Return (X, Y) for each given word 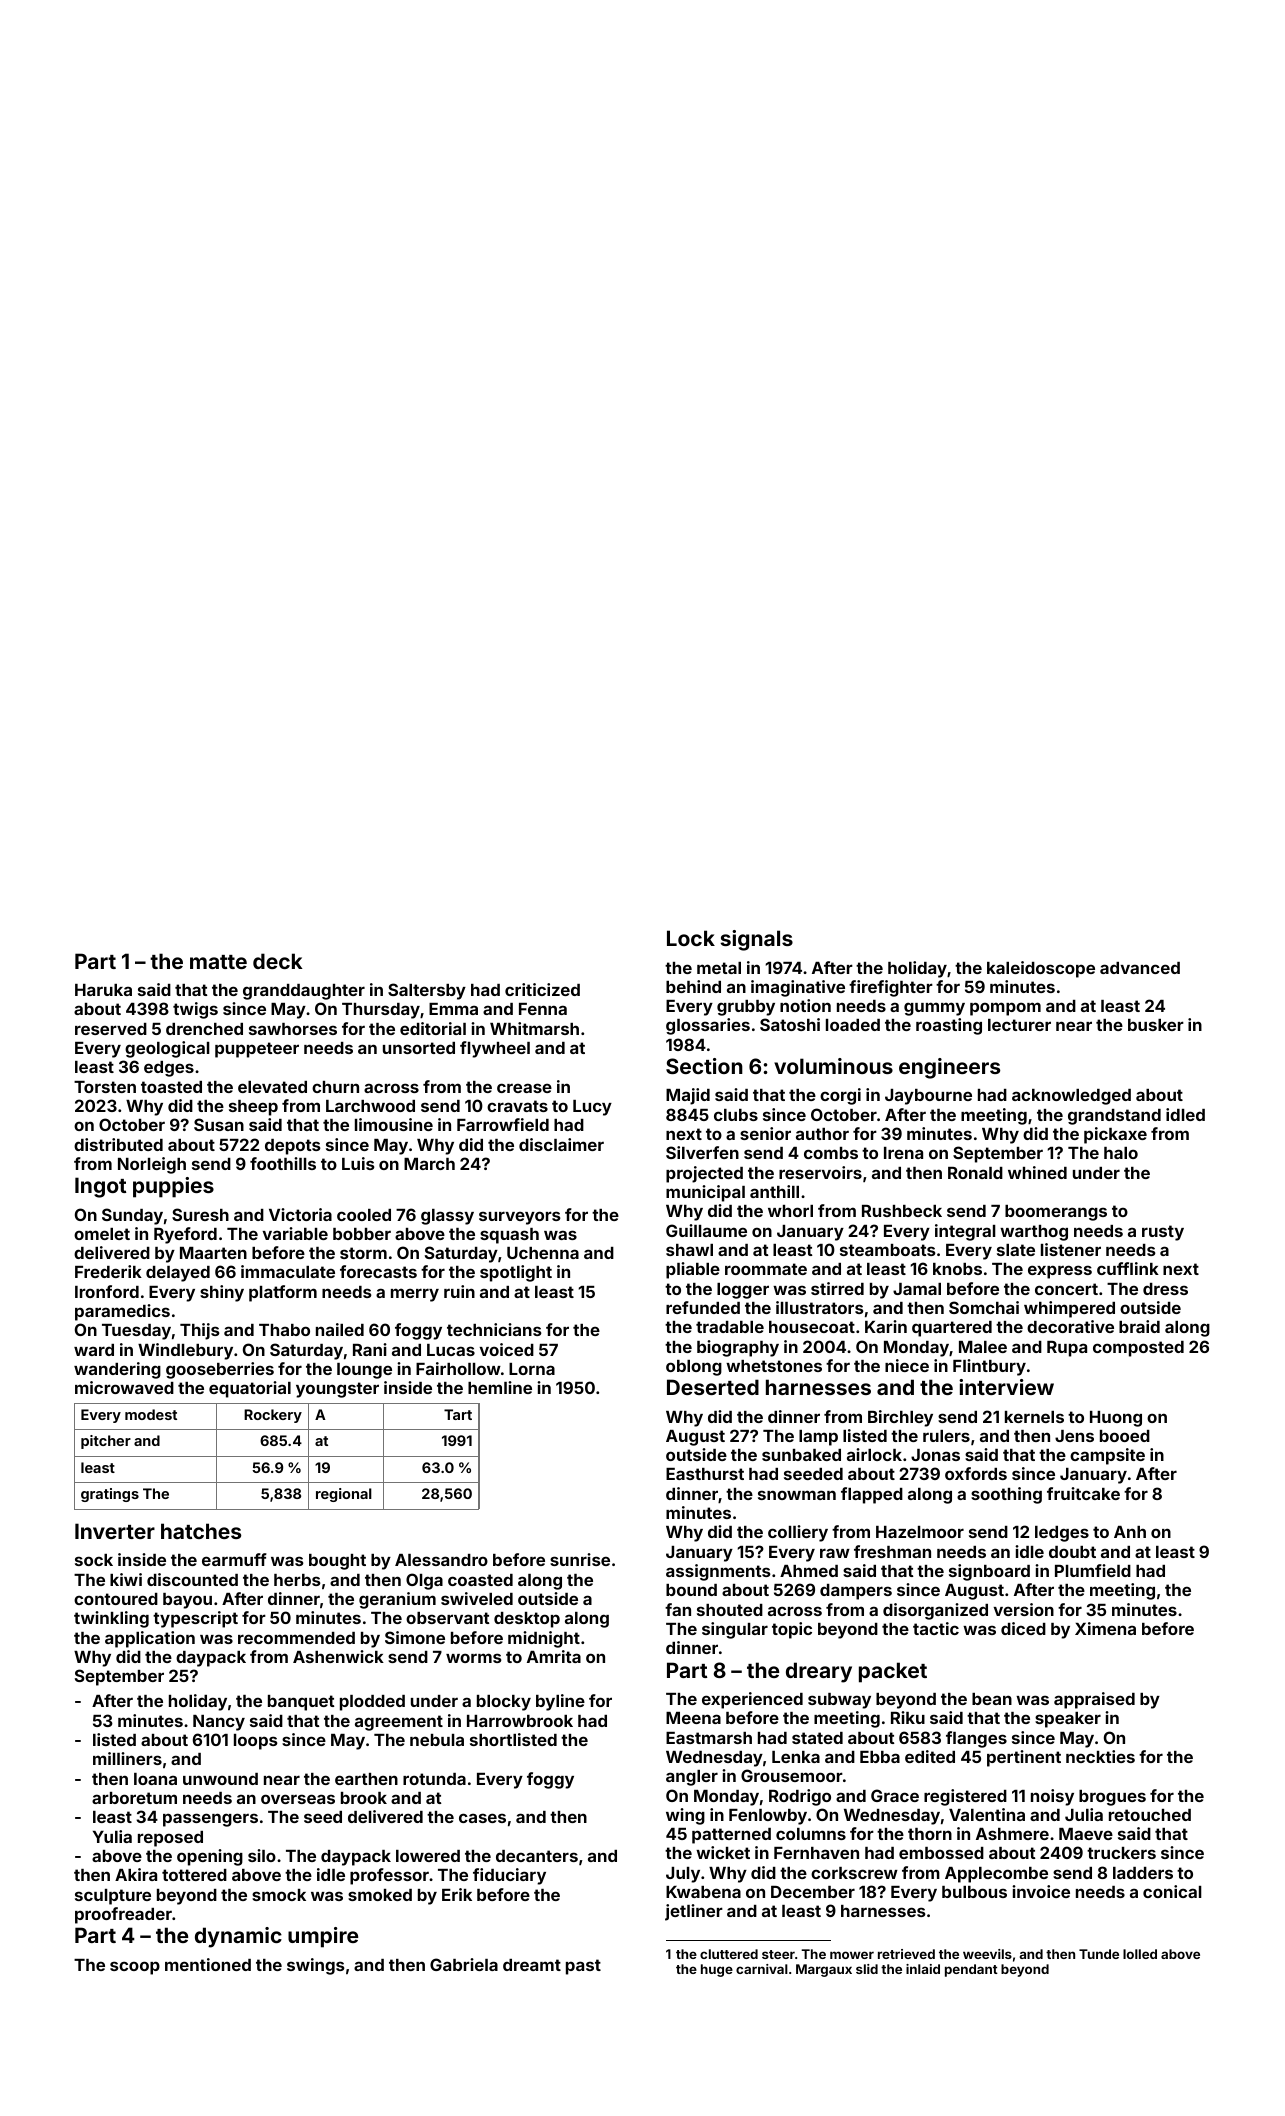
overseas (298, 1799)
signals (756, 940)
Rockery (273, 1416)
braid (1139, 1326)
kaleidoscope (1041, 969)
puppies (173, 1187)
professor (389, 1876)
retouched (1150, 1815)
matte (218, 962)
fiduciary (509, 1876)
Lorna (532, 1369)
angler (692, 1778)
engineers (949, 1068)
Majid (688, 1096)
